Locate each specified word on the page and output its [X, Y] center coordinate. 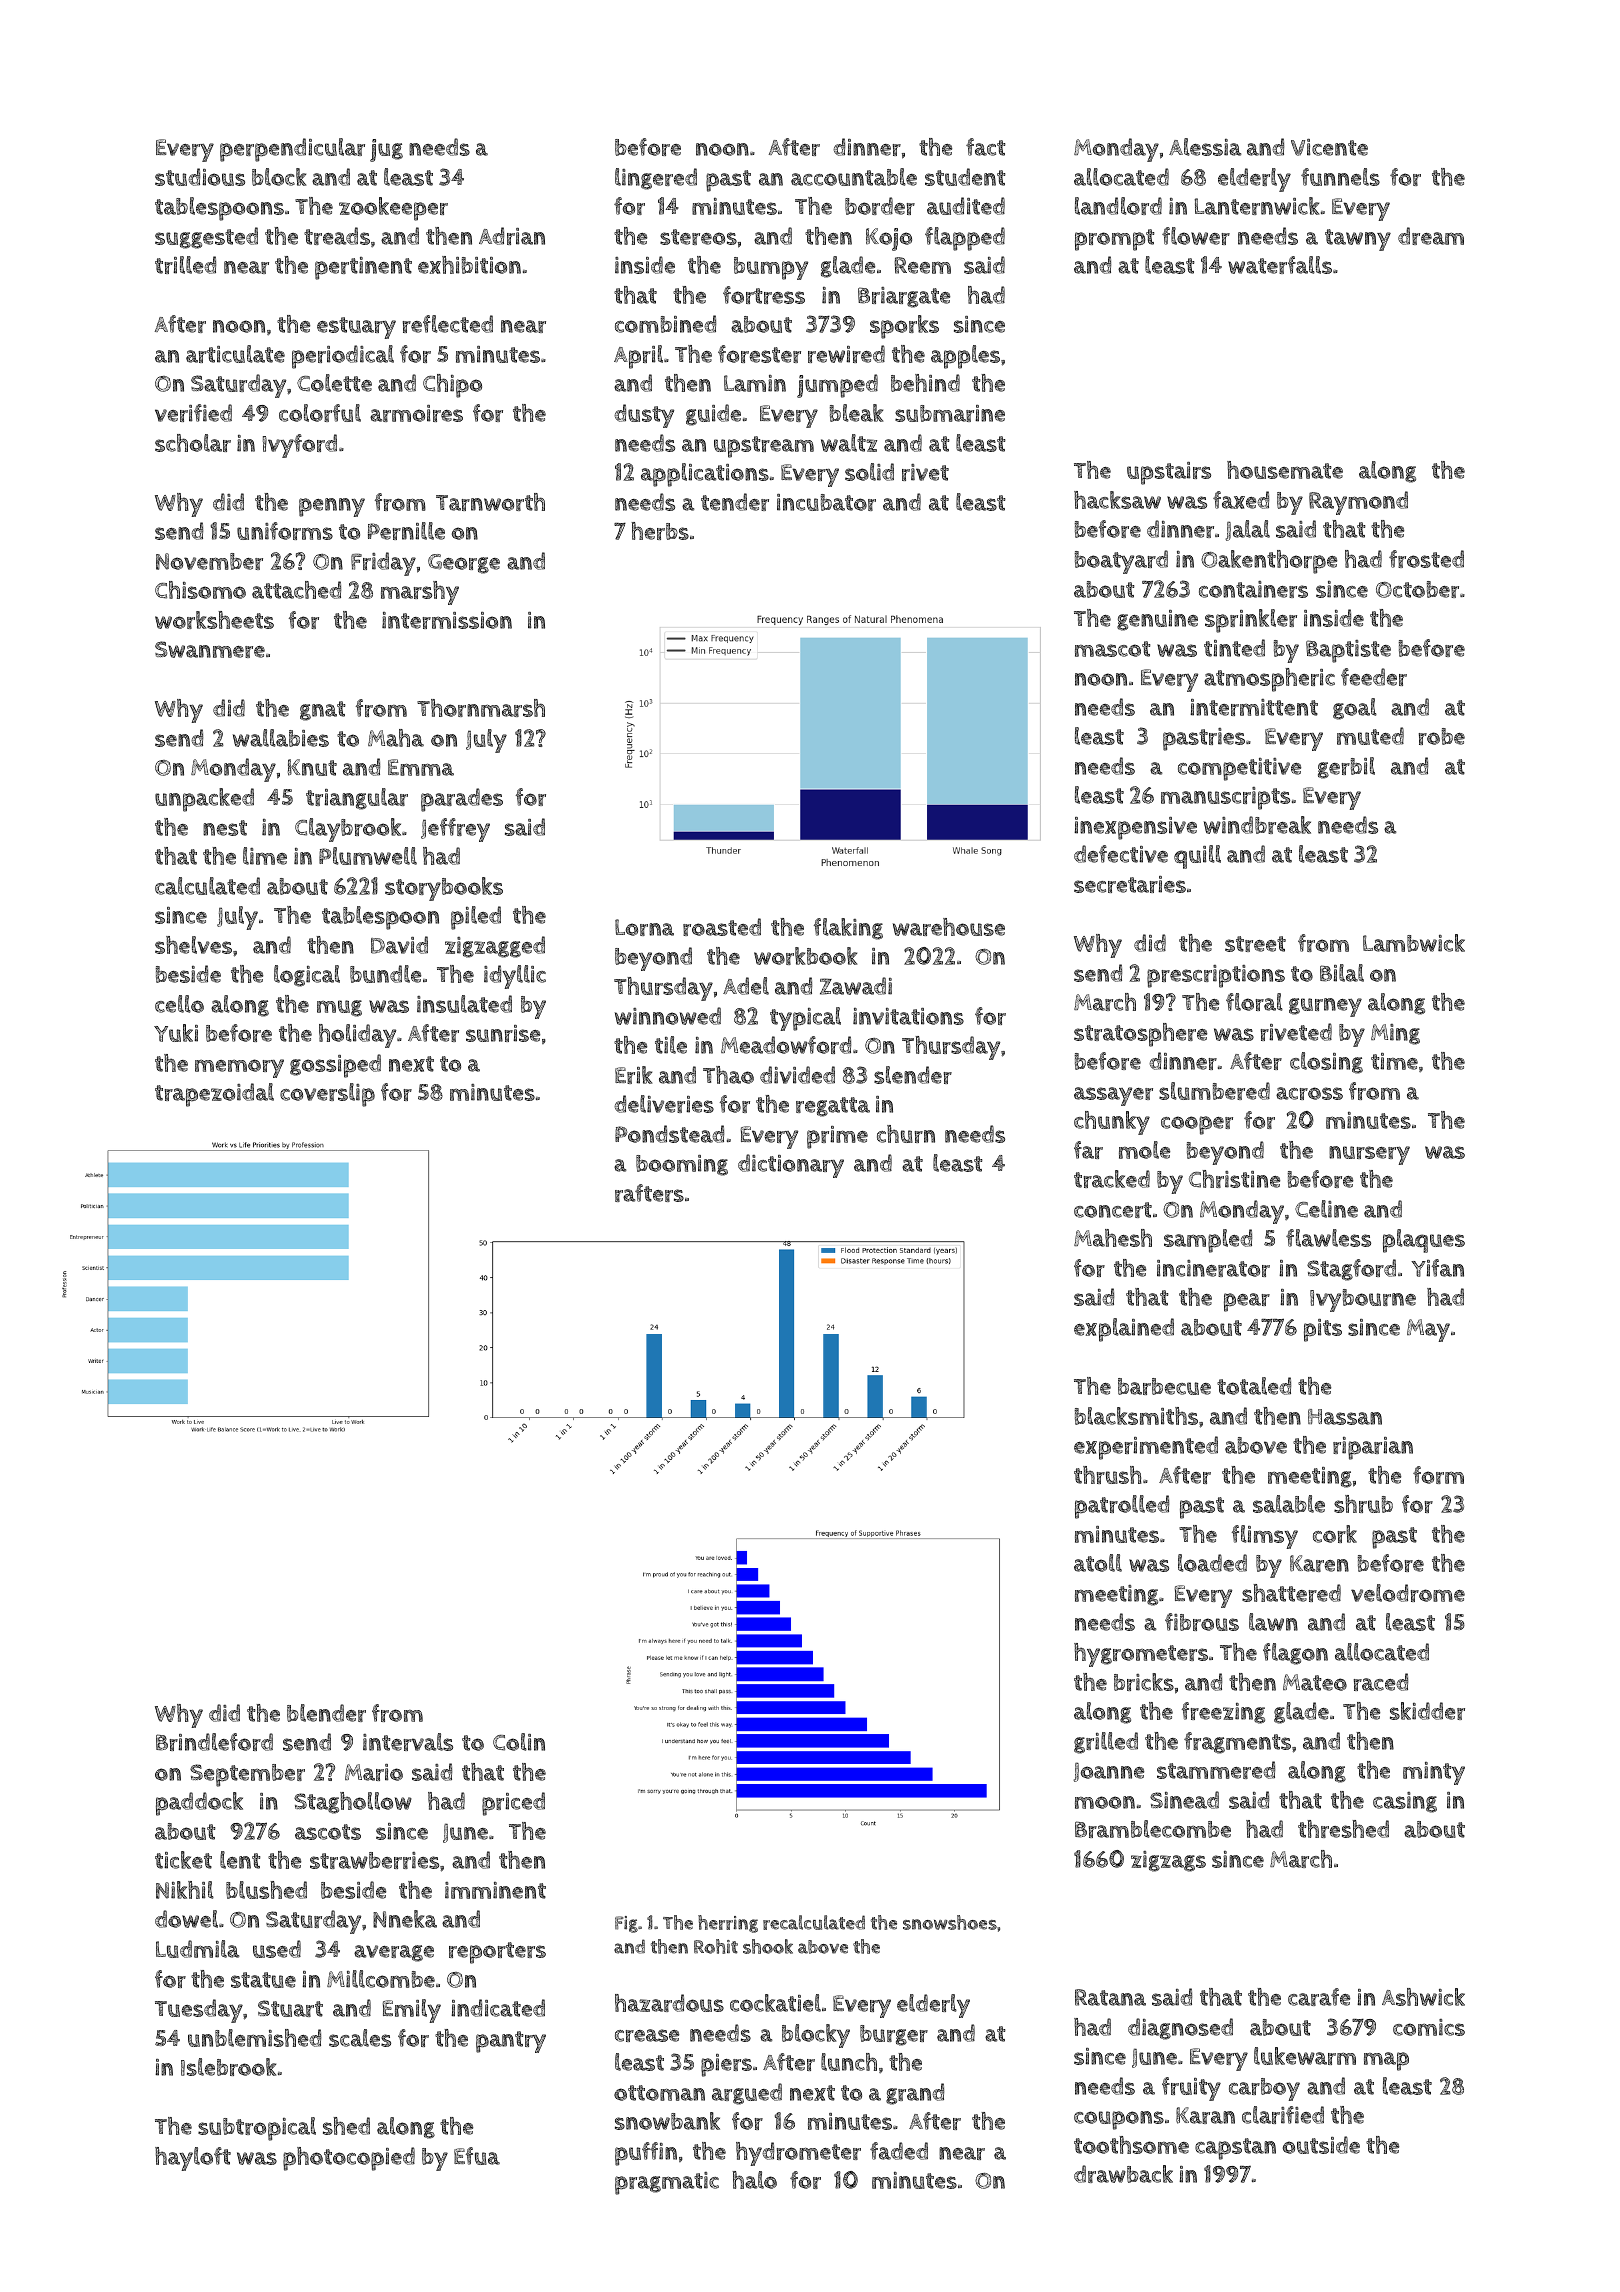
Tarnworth [490, 502]
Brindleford [214, 1742]
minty [1434, 1773]
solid [869, 472]
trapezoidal [214, 1095]
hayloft [193, 2159]
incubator [826, 502]
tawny [1358, 240]
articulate [235, 354]
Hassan [1345, 1417]
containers [1253, 589]
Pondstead [669, 1134]
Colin [519, 1742]
